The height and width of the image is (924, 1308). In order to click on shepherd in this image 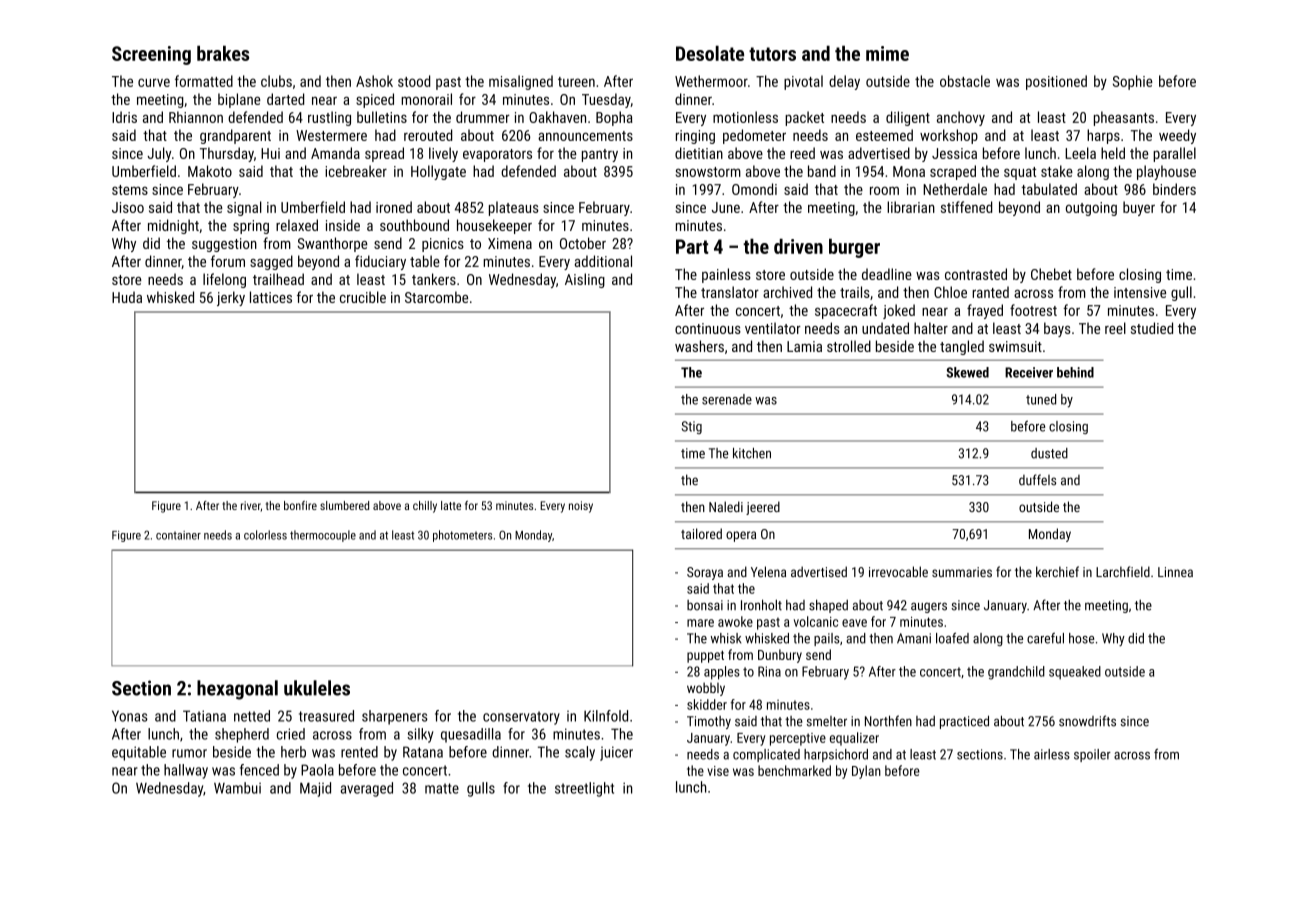, I will do `click(242, 735)`.
